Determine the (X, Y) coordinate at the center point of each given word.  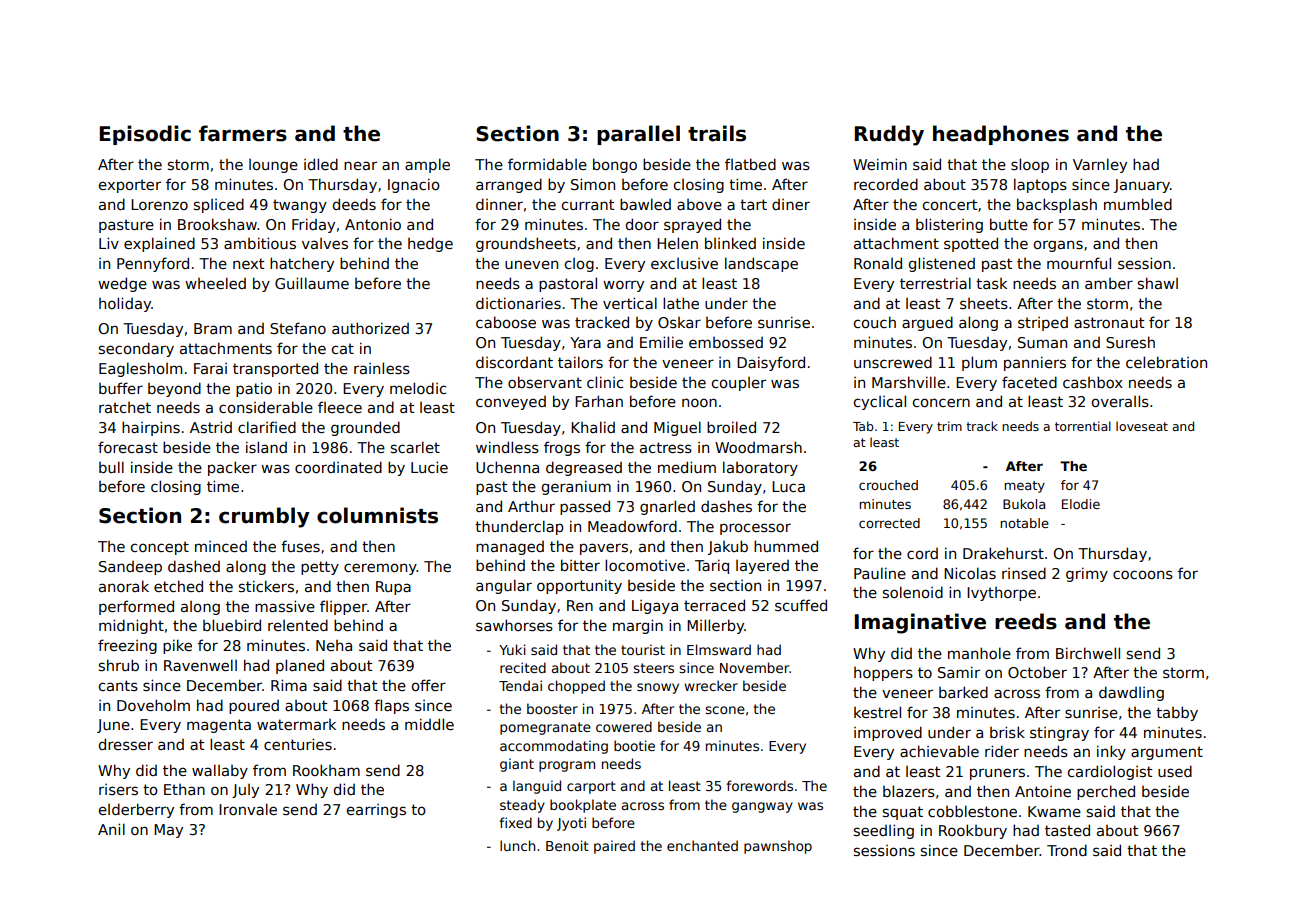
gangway (762, 807)
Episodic (145, 135)
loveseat (1142, 426)
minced (221, 546)
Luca (788, 486)
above (699, 204)
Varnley (1100, 165)
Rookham (326, 770)
